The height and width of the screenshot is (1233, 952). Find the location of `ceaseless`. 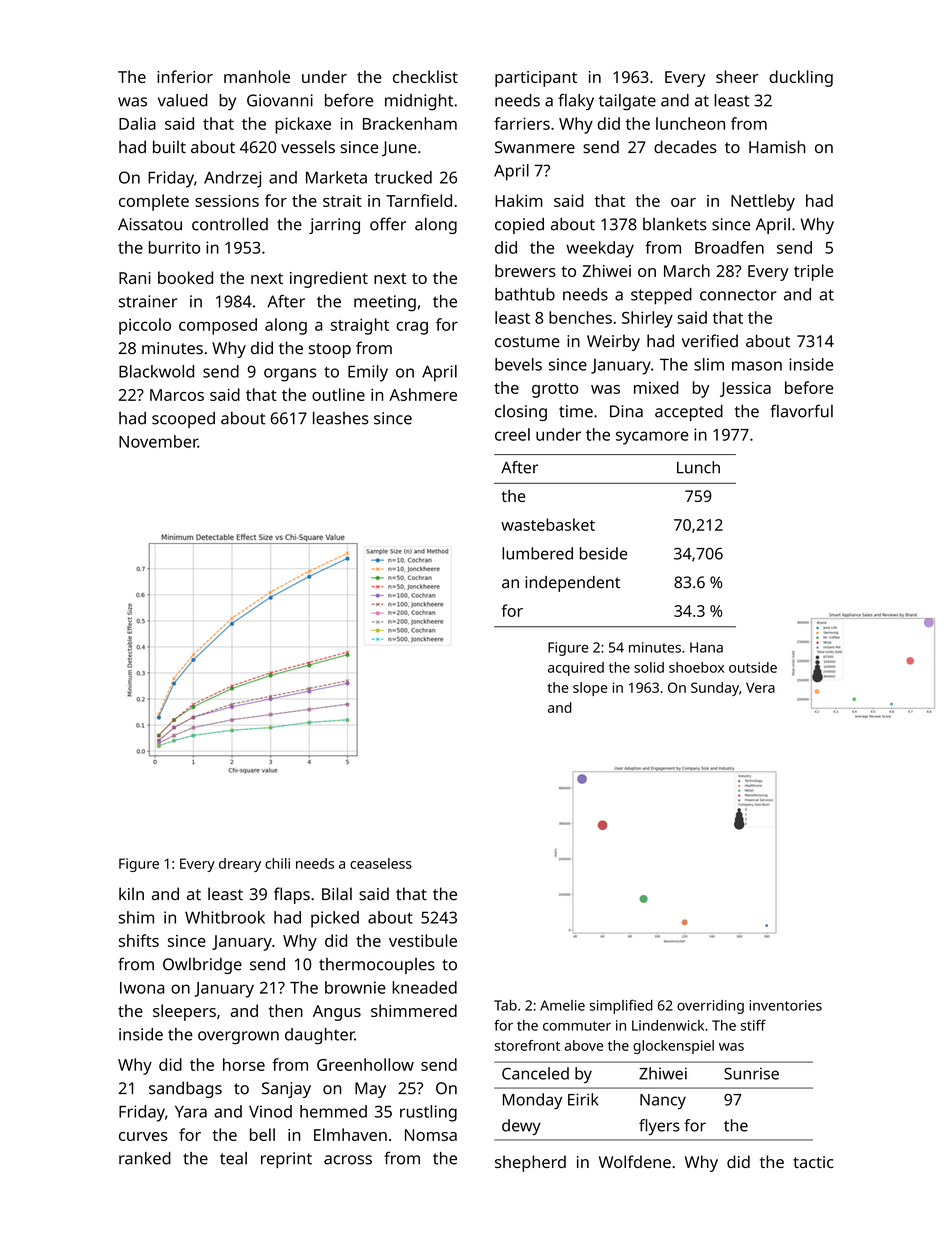

ceaseless is located at coordinates (381, 863).
